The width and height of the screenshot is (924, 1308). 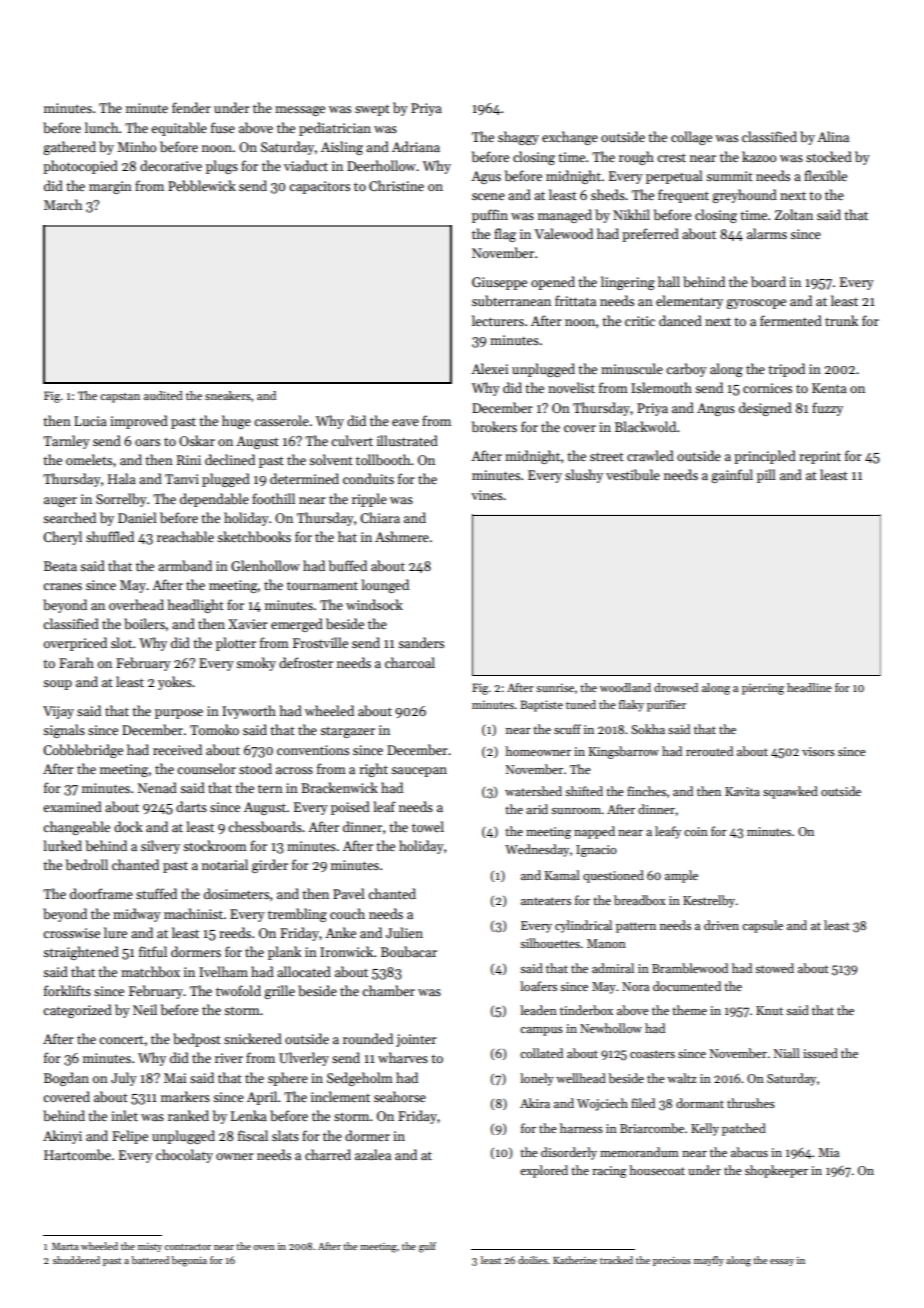 I want to click on March, so click(x=63, y=204).
